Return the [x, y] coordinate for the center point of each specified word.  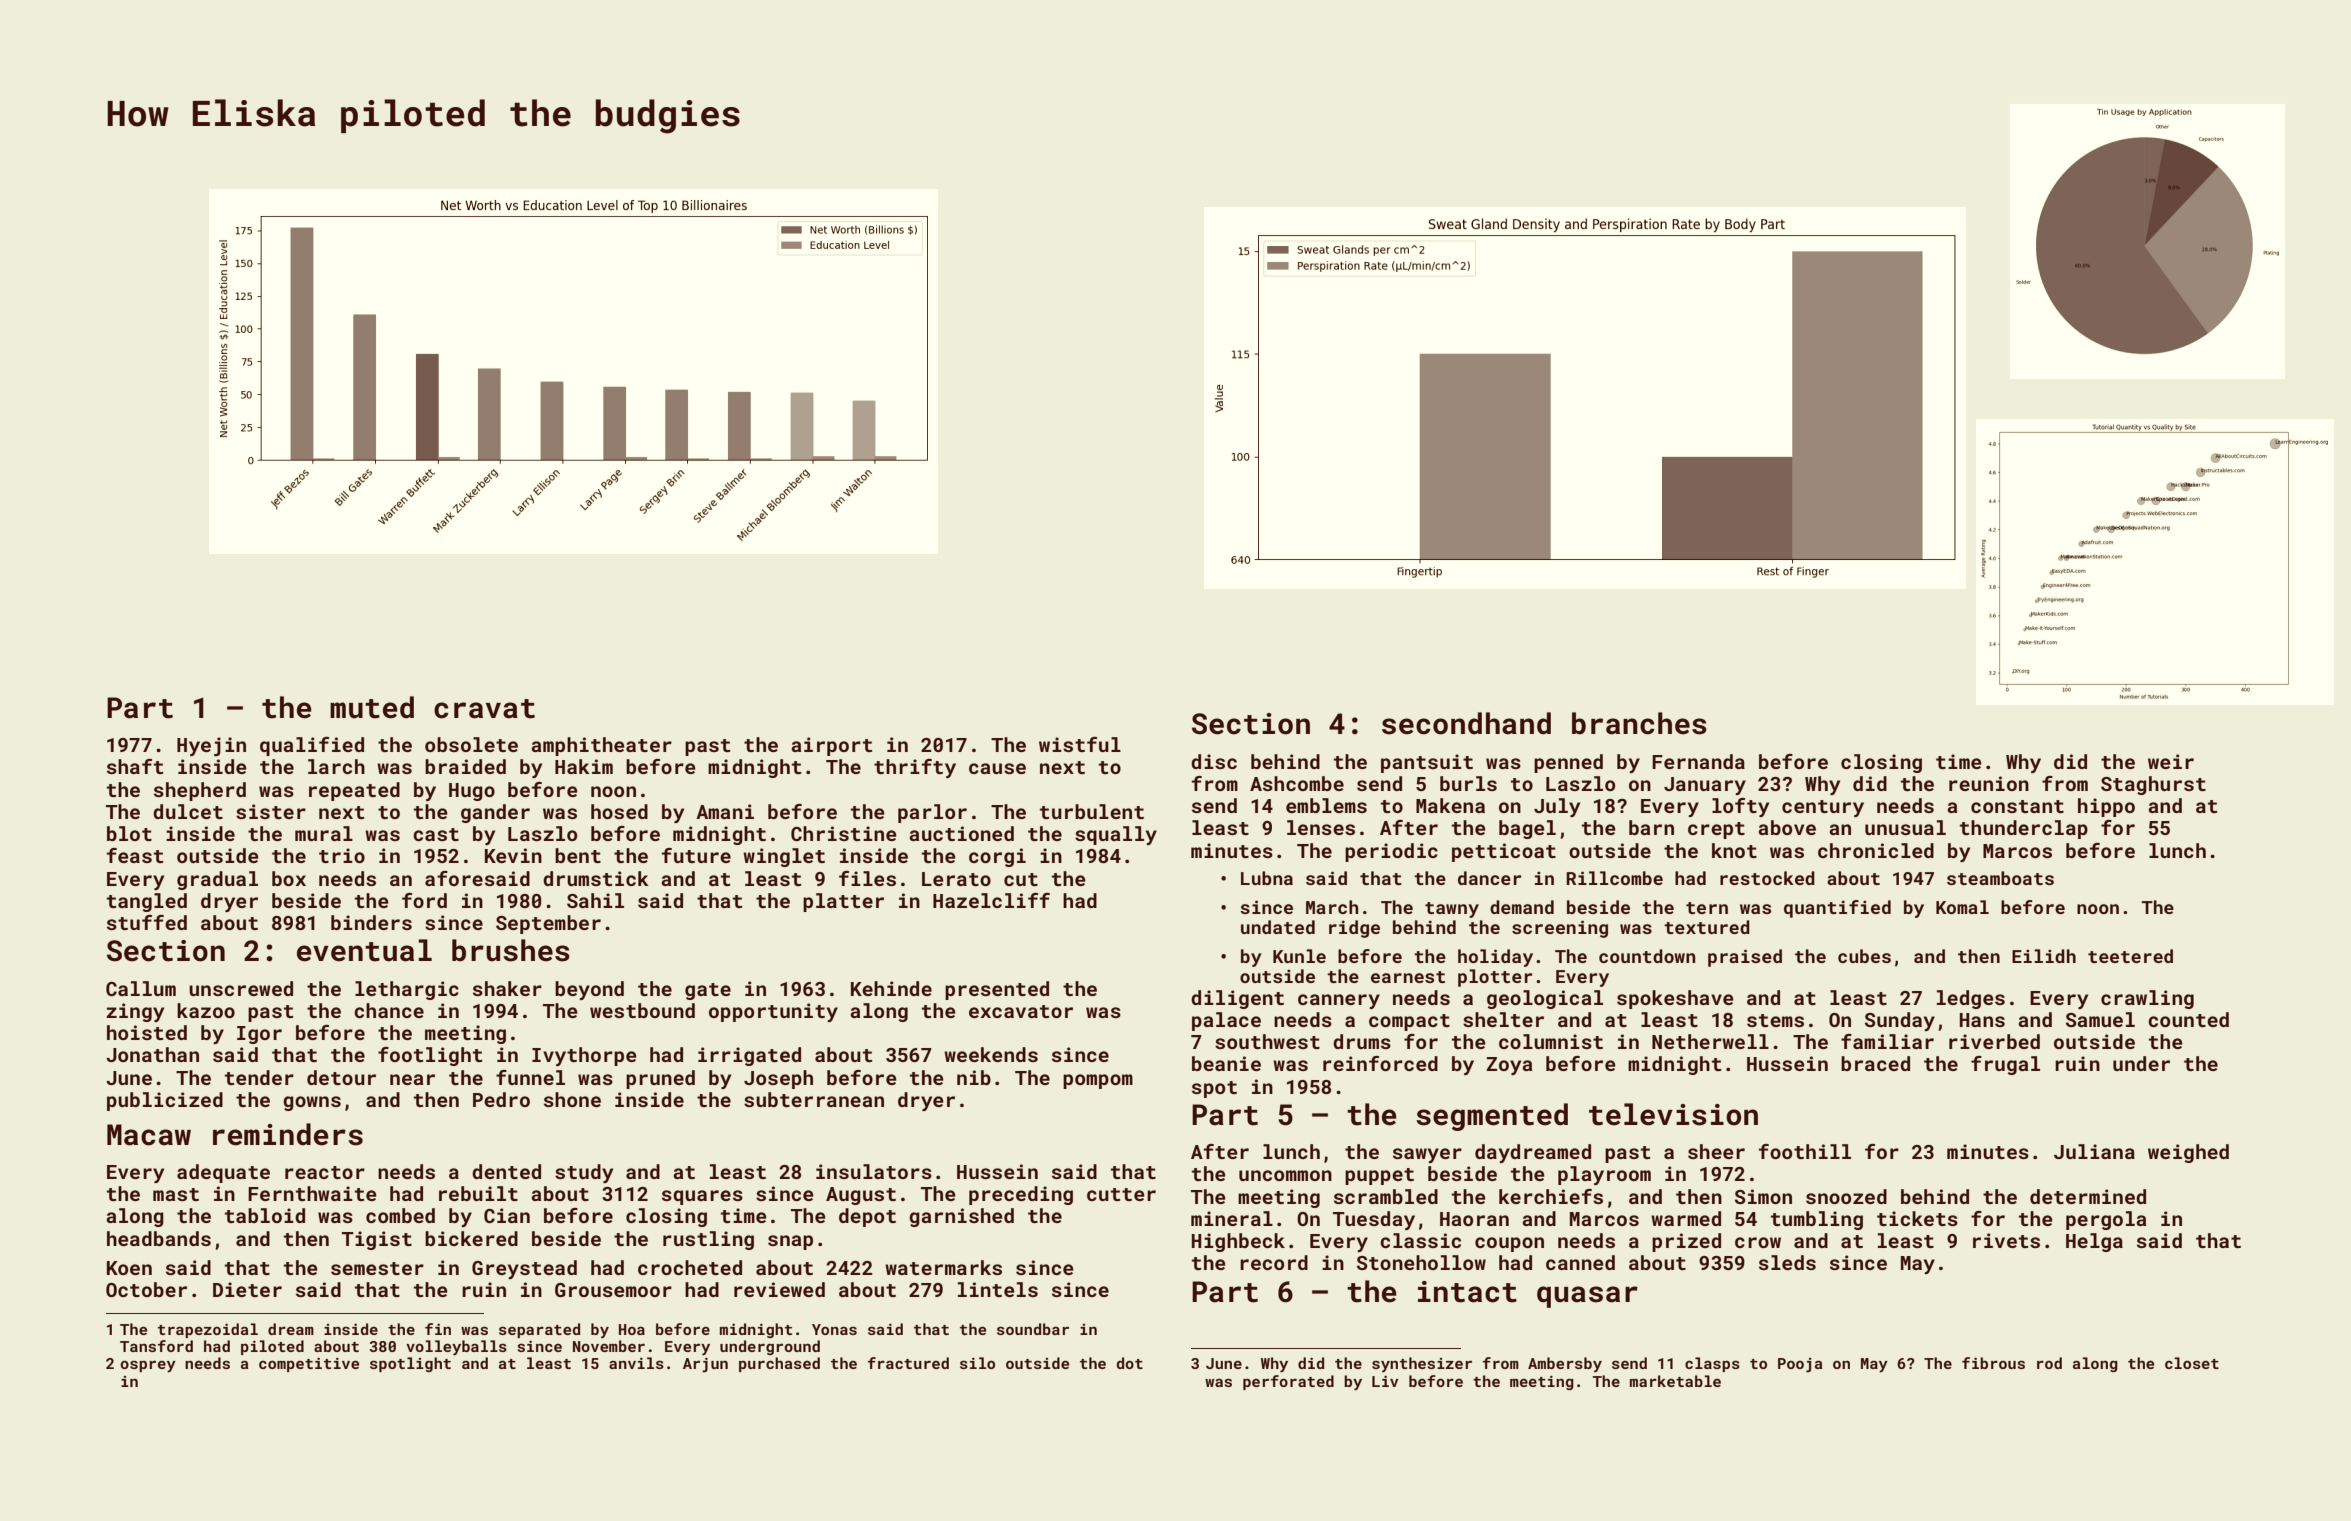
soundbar [1033, 1329]
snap [790, 1242]
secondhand [1466, 723]
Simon [1763, 1196]
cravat [484, 709]
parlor [932, 813]
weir [2171, 761]
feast [135, 855]
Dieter [247, 1289]
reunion [1989, 783]
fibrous [1993, 1363]
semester [377, 1268]
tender [259, 1077]
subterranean [814, 1099]
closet [2192, 1363]
